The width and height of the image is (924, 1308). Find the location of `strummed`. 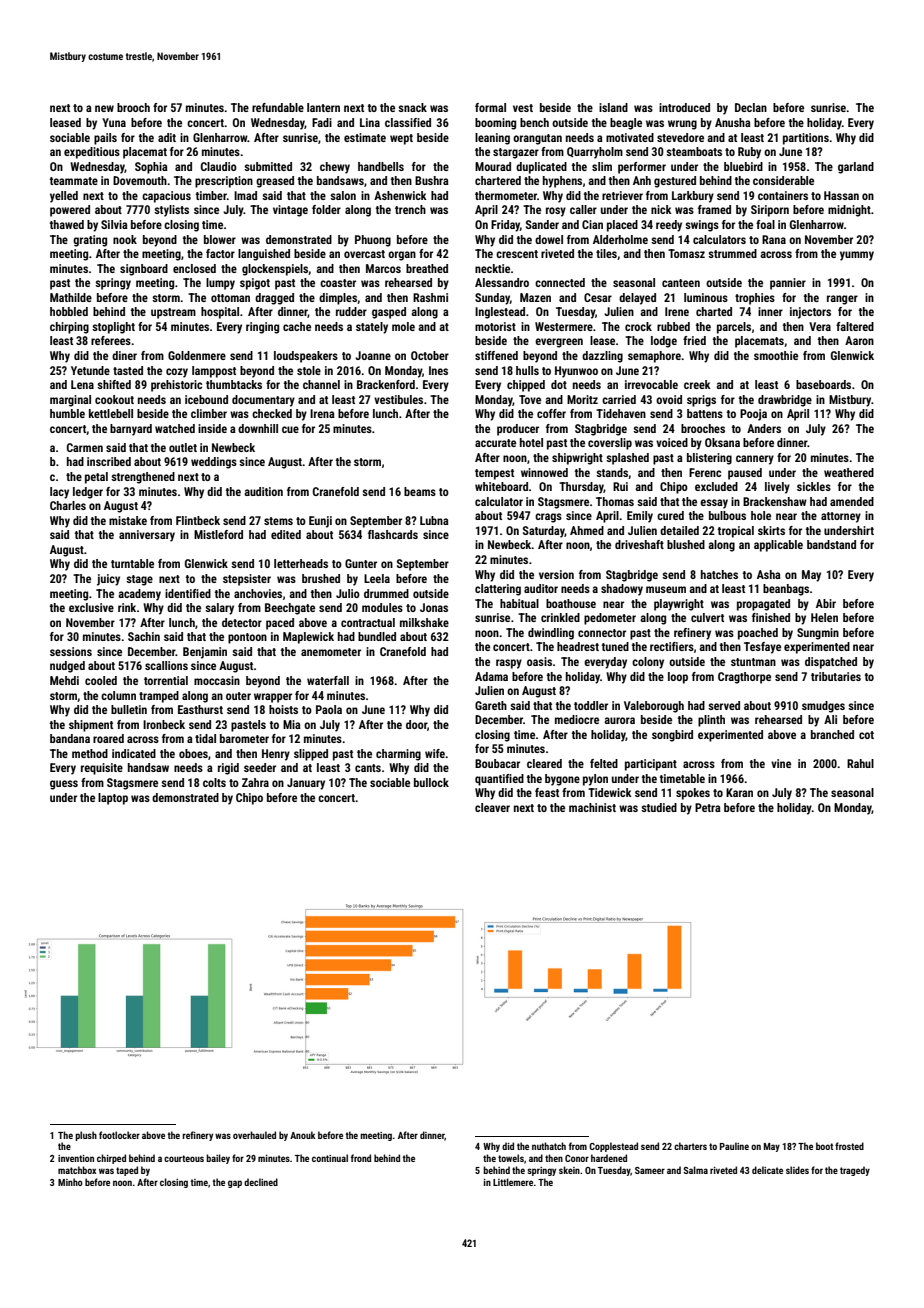

strummed is located at coordinates (732, 253).
